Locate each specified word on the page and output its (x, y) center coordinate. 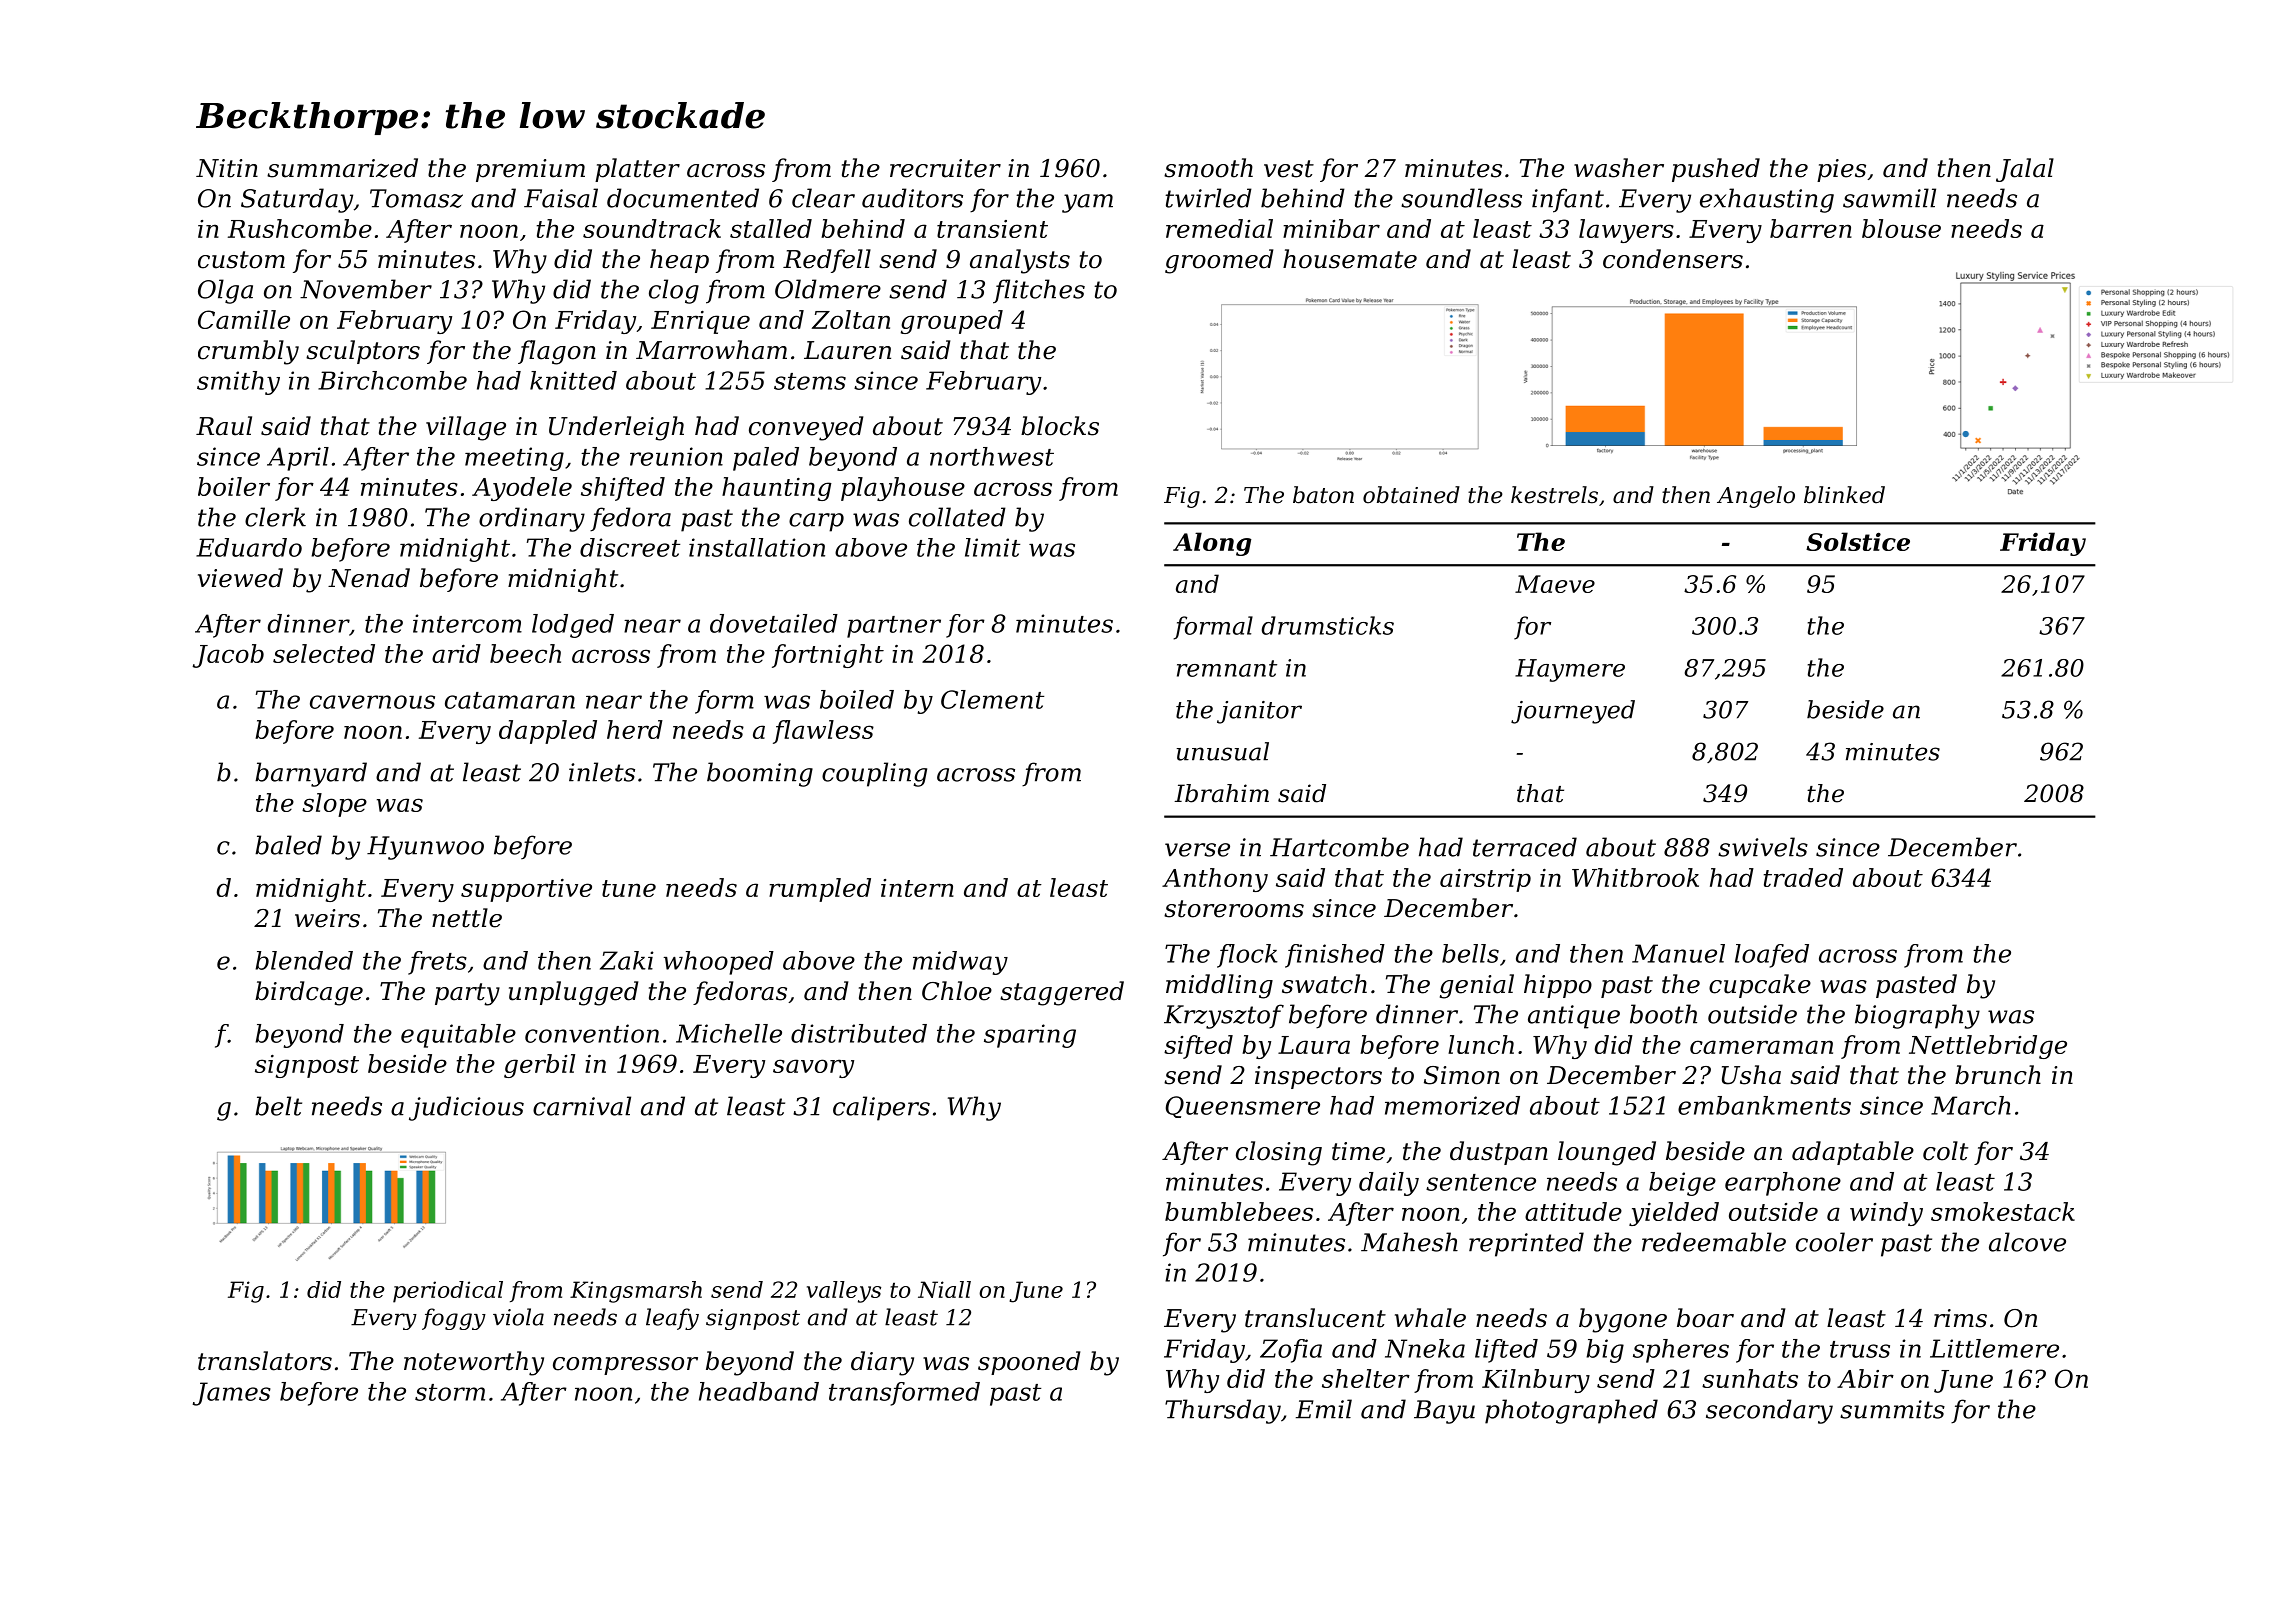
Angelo (1756, 497)
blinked (1844, 495)
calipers (881, 1108)
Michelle (729, 1033)
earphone (1783, 1184)
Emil (1324, 1409)
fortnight (828, 656)
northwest (992, 456)
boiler (234, 486)
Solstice (1858, 541)
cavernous (372, 702)
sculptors (363, 352)
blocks (1060, 426)
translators (265, 1361)
